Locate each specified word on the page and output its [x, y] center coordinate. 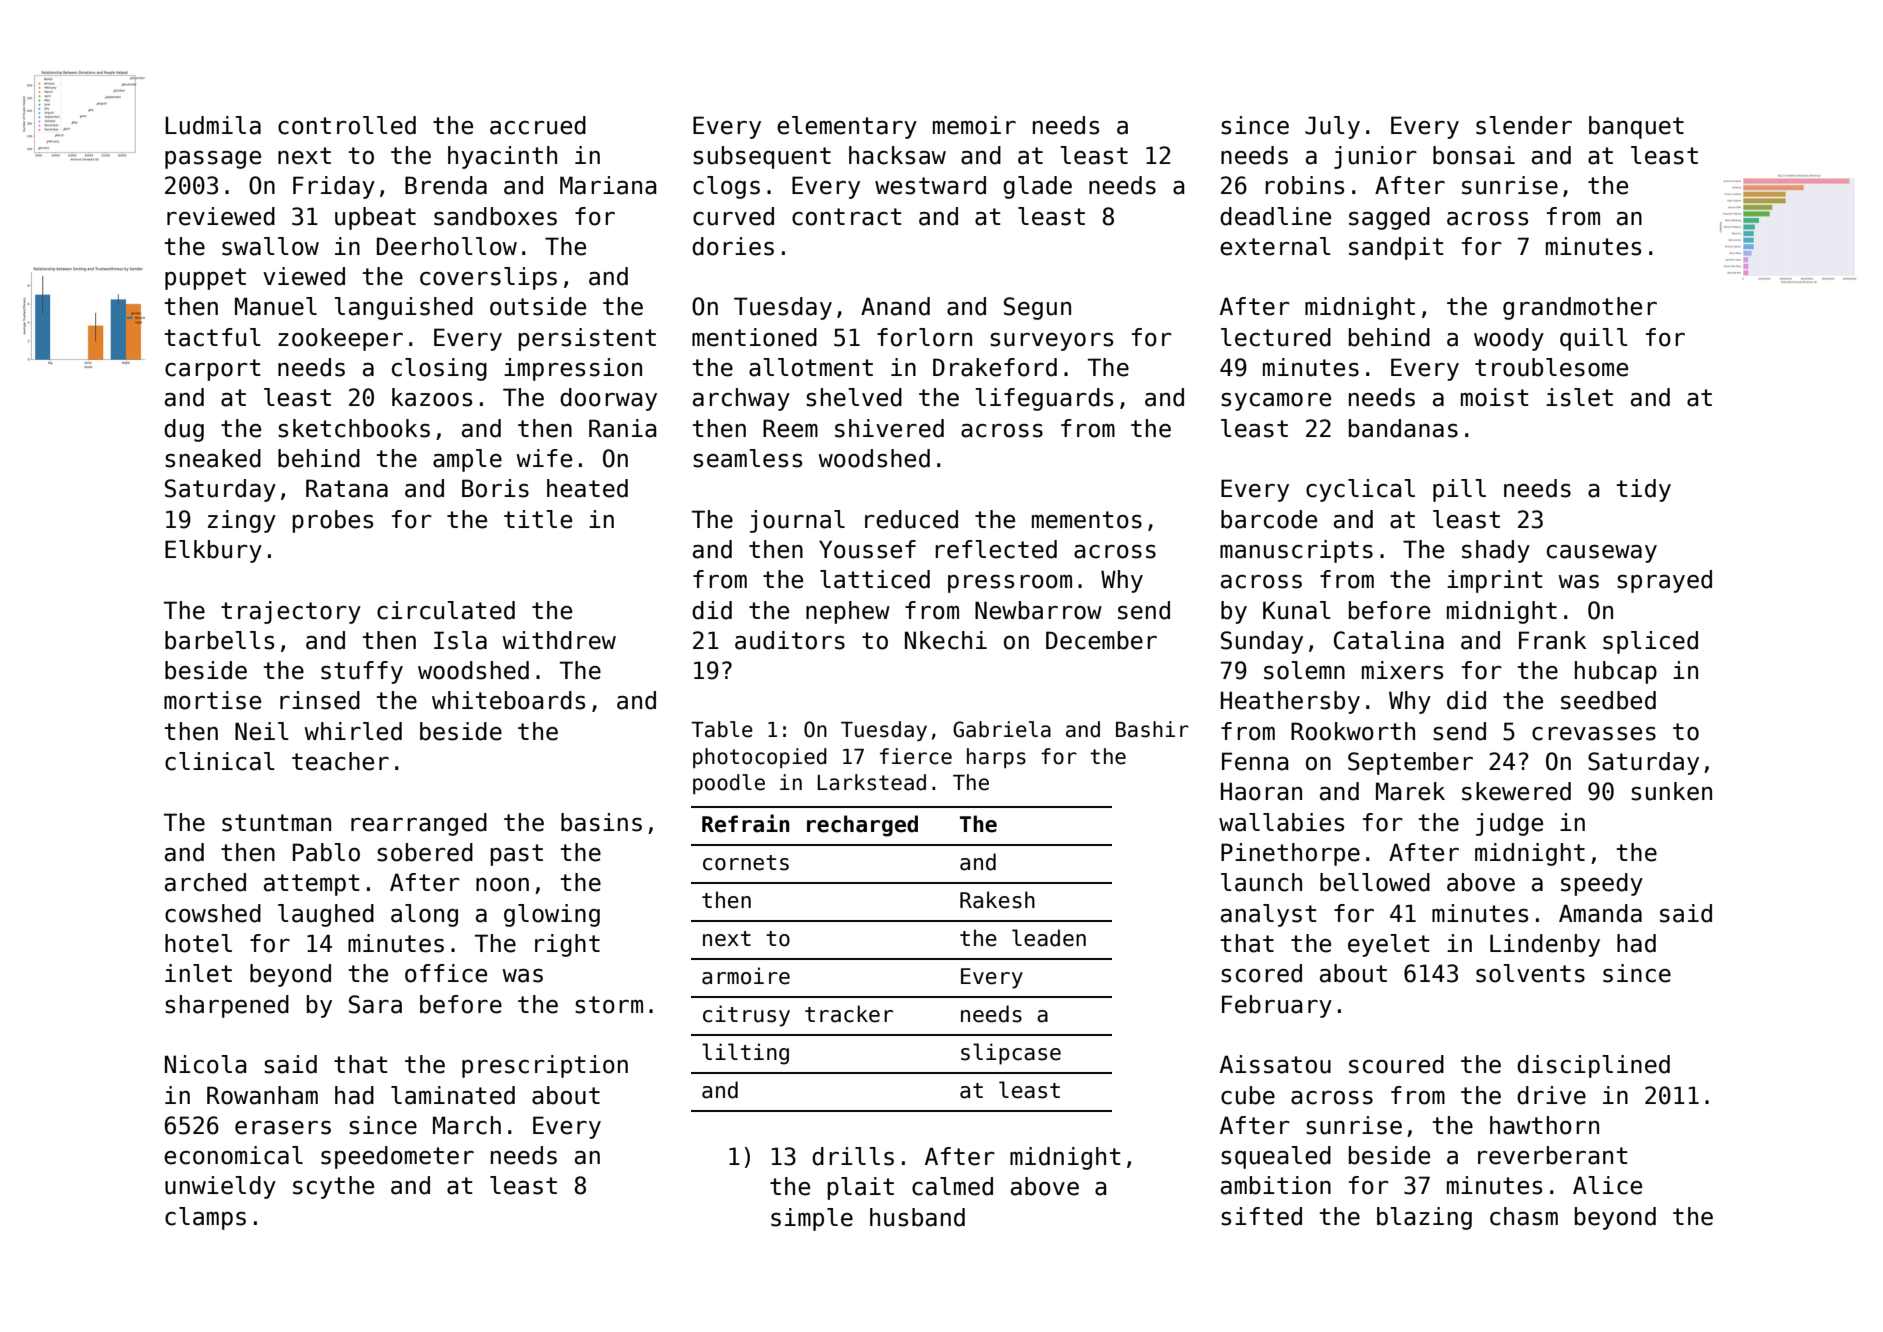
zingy [242, 521]
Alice [1607, 1185]
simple [812, 1219]
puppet [205, 279]
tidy [1643, 490]
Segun [1037, 308]
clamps [205, 1218]
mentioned [754, 337]
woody [1509, 339]
